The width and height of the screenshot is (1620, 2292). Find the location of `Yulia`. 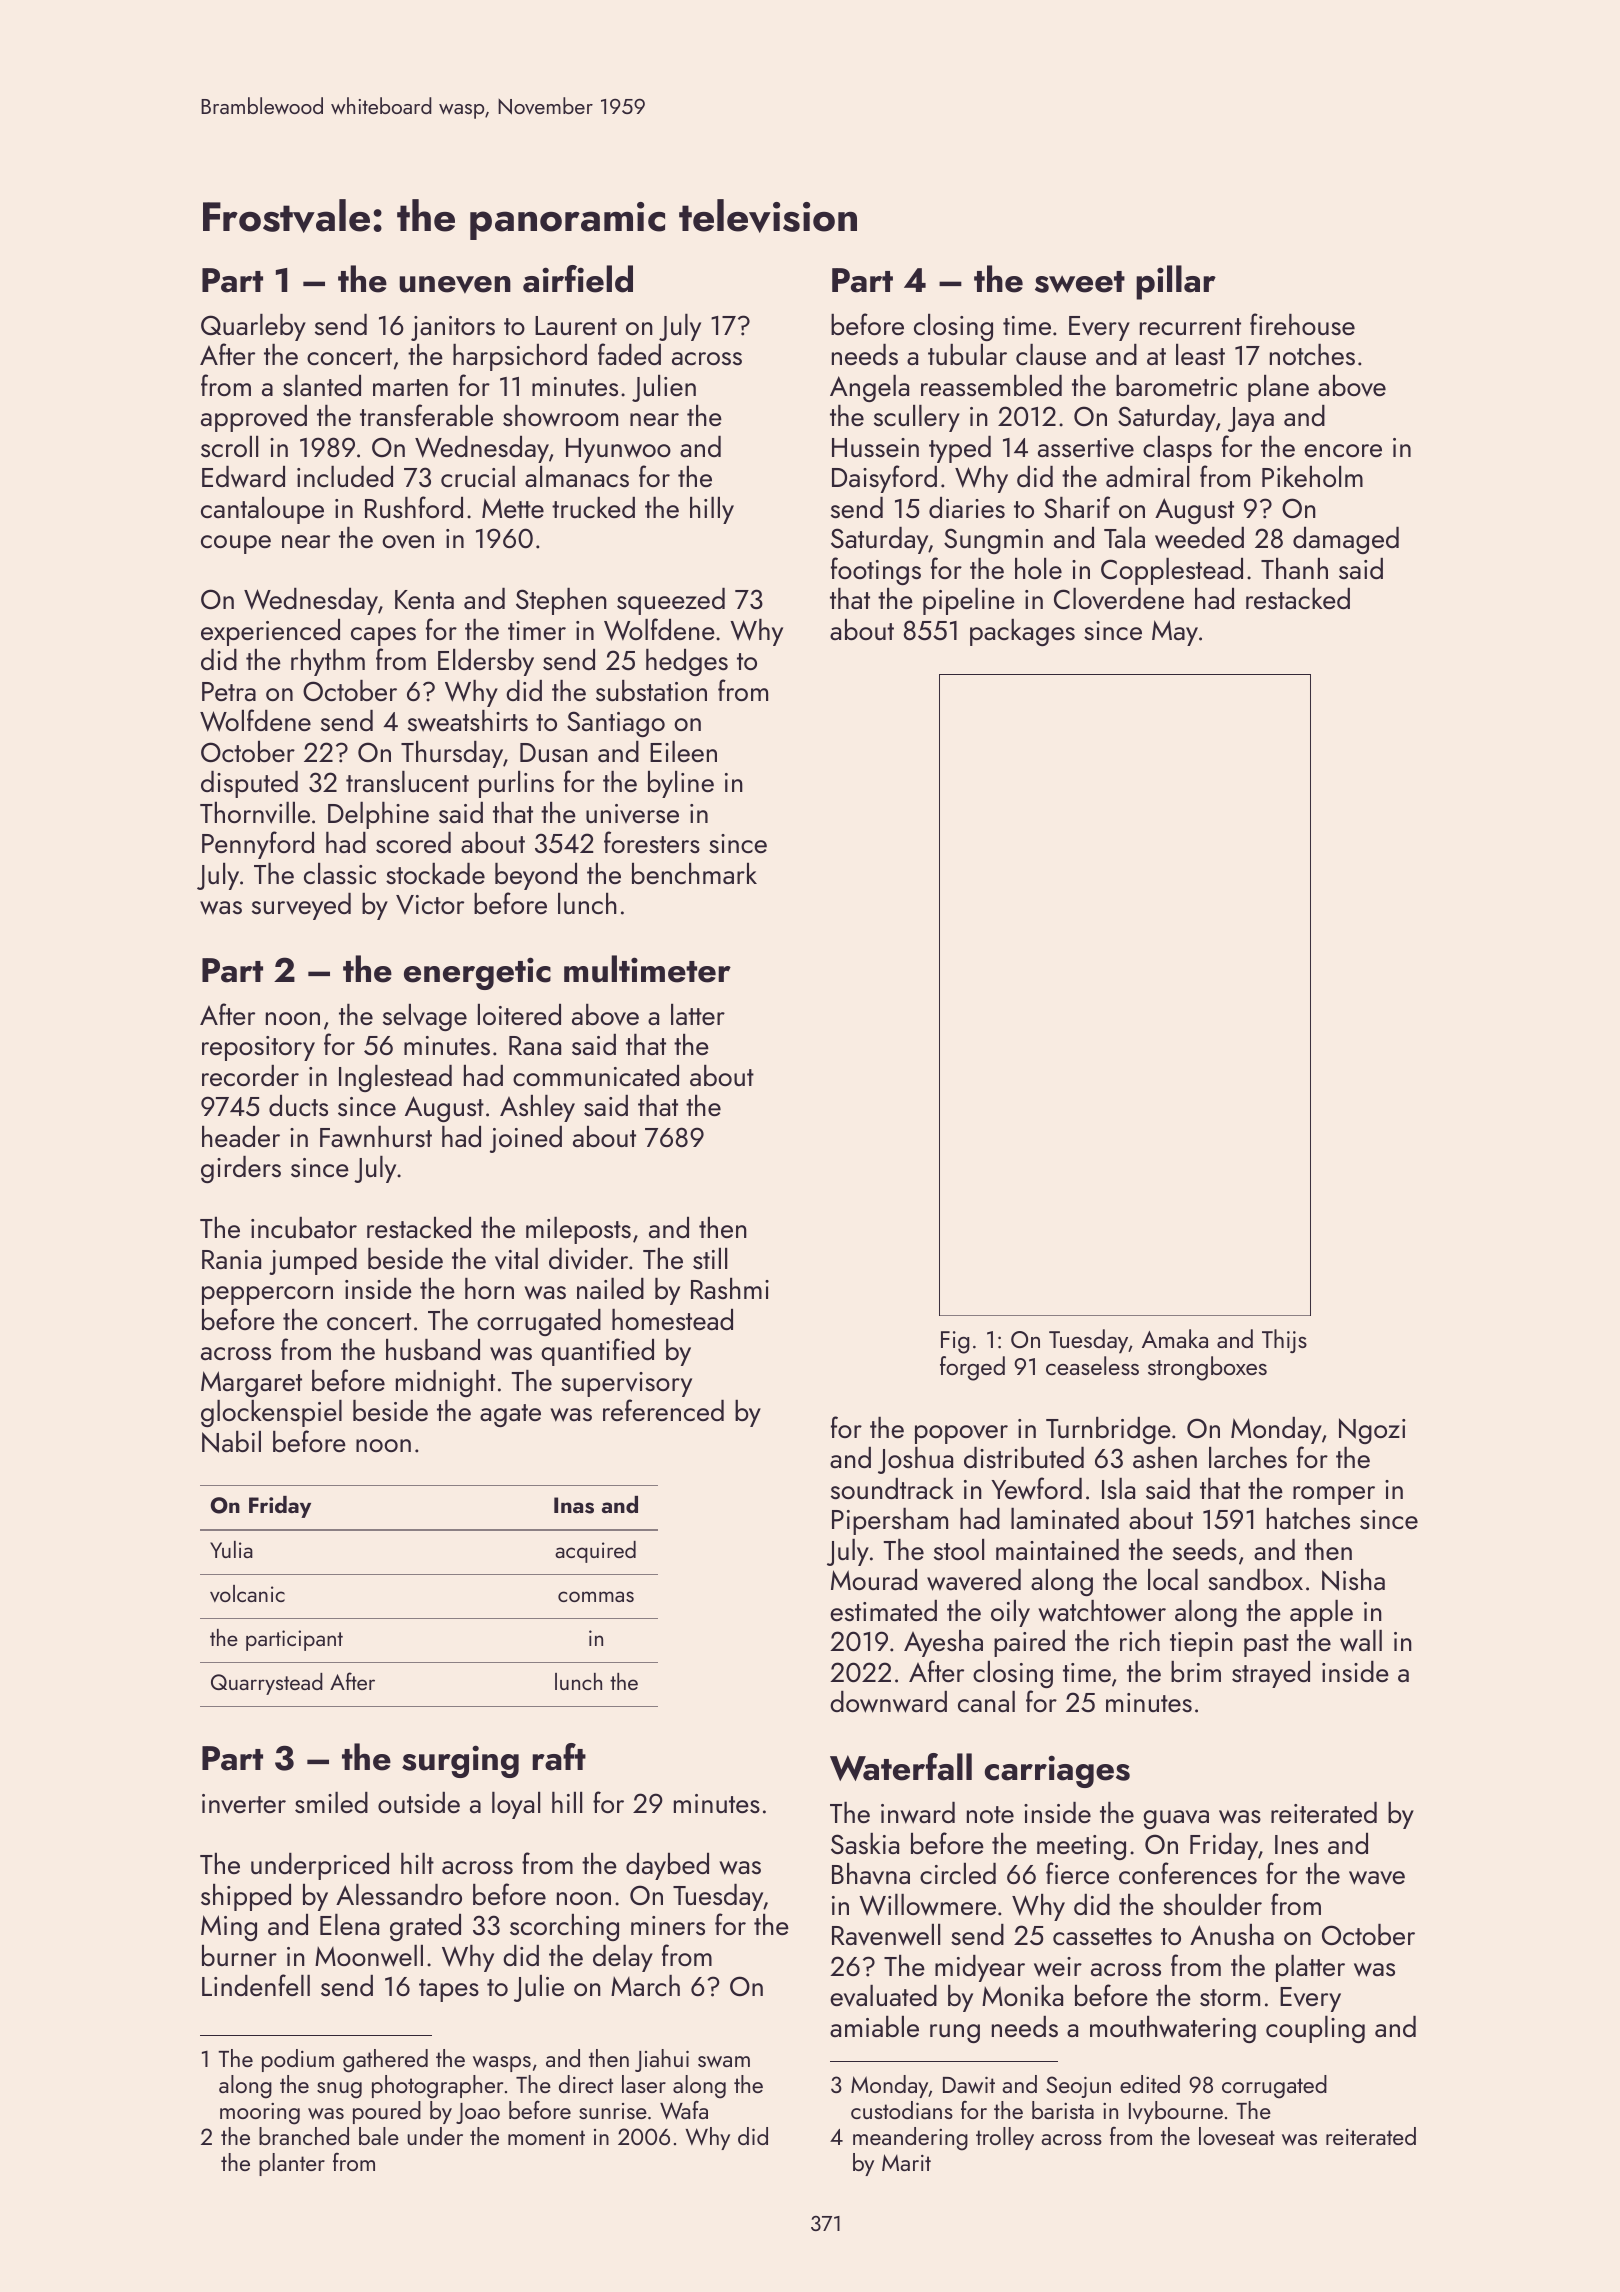

Yulia is located at coordinates (231, 1549).
